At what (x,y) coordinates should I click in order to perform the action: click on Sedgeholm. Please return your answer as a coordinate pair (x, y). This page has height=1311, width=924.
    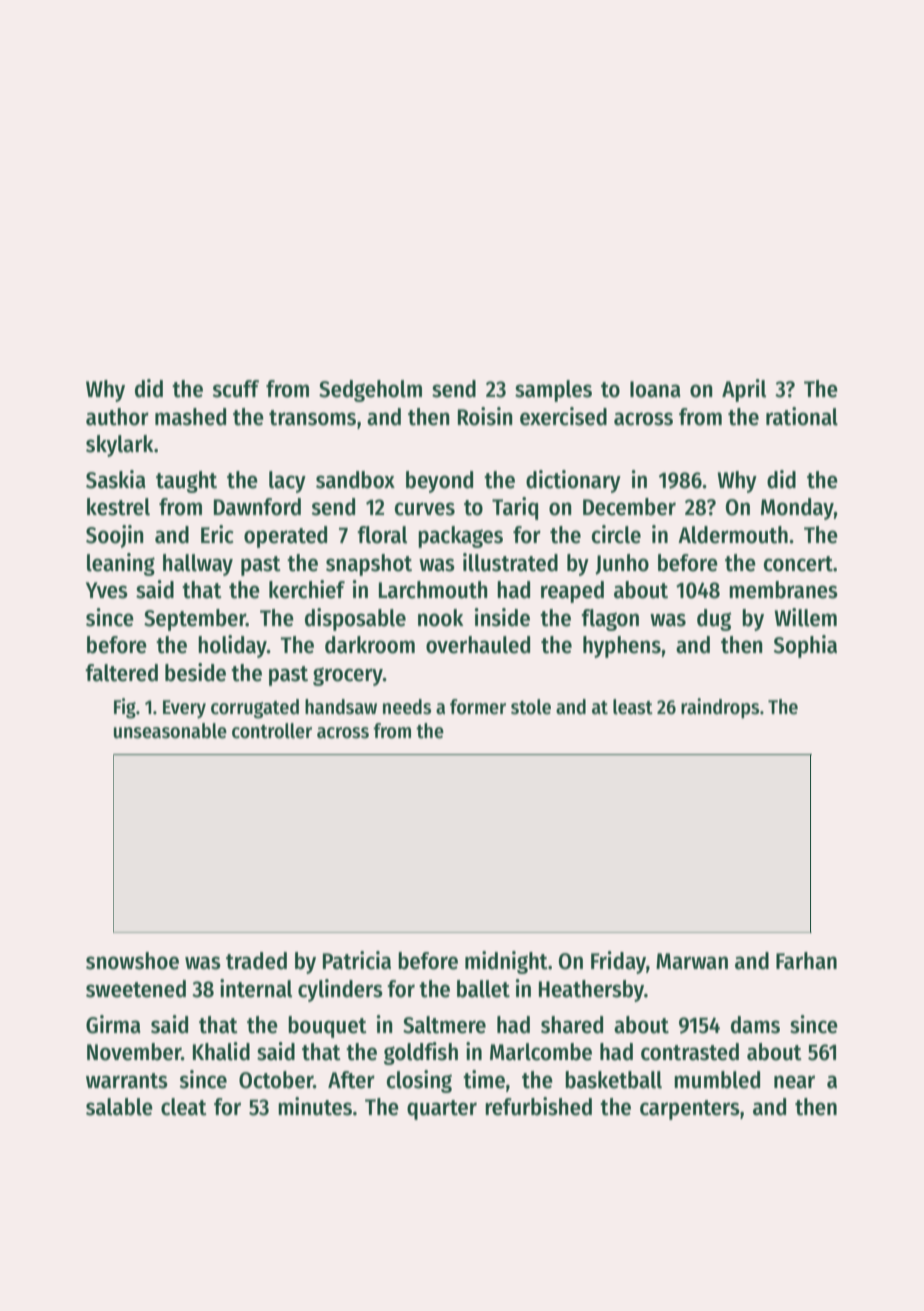
    Looking at the image, I should click on (370, 391).
